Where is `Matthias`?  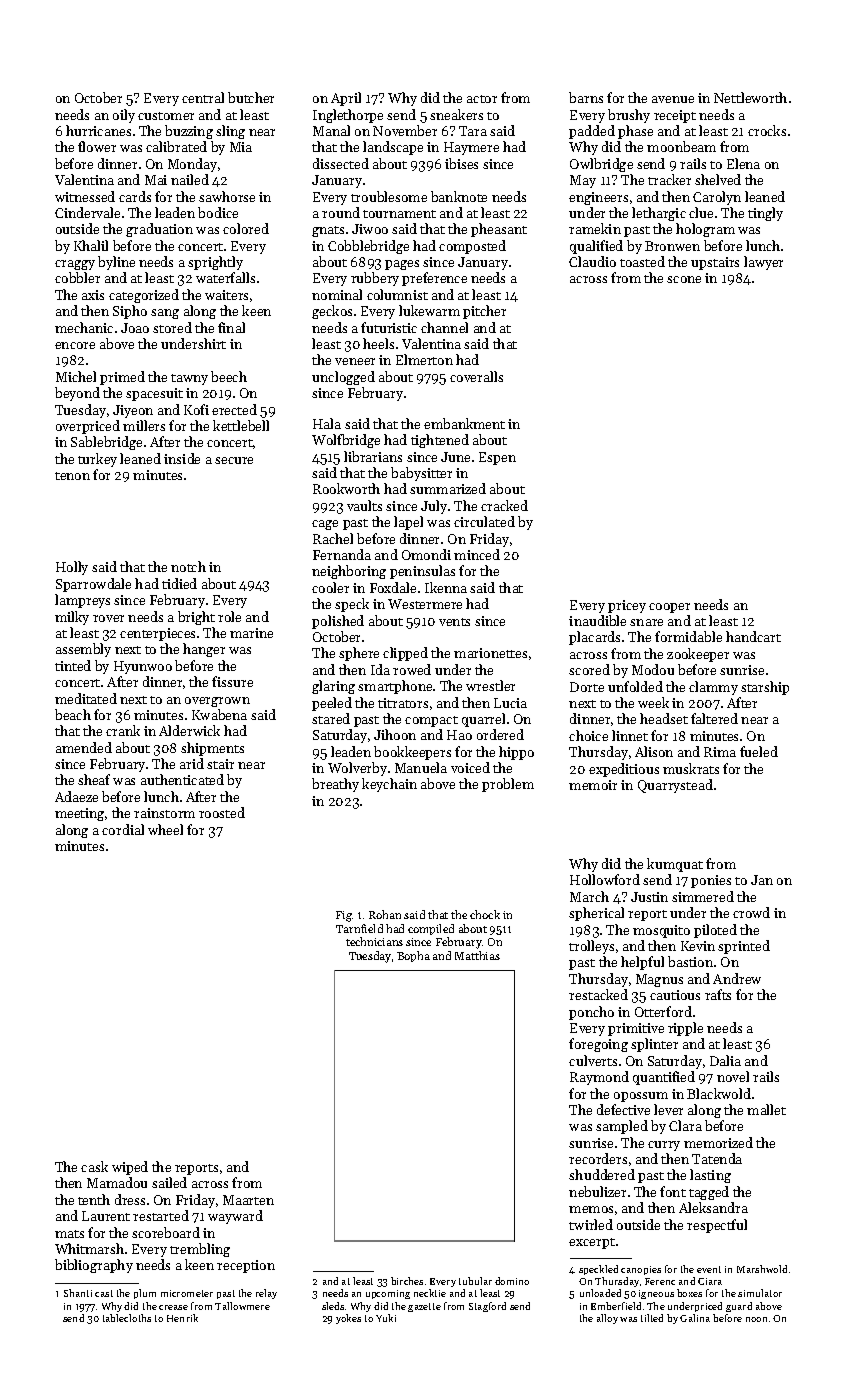
Matthias is located at coordinates (477, 955).
